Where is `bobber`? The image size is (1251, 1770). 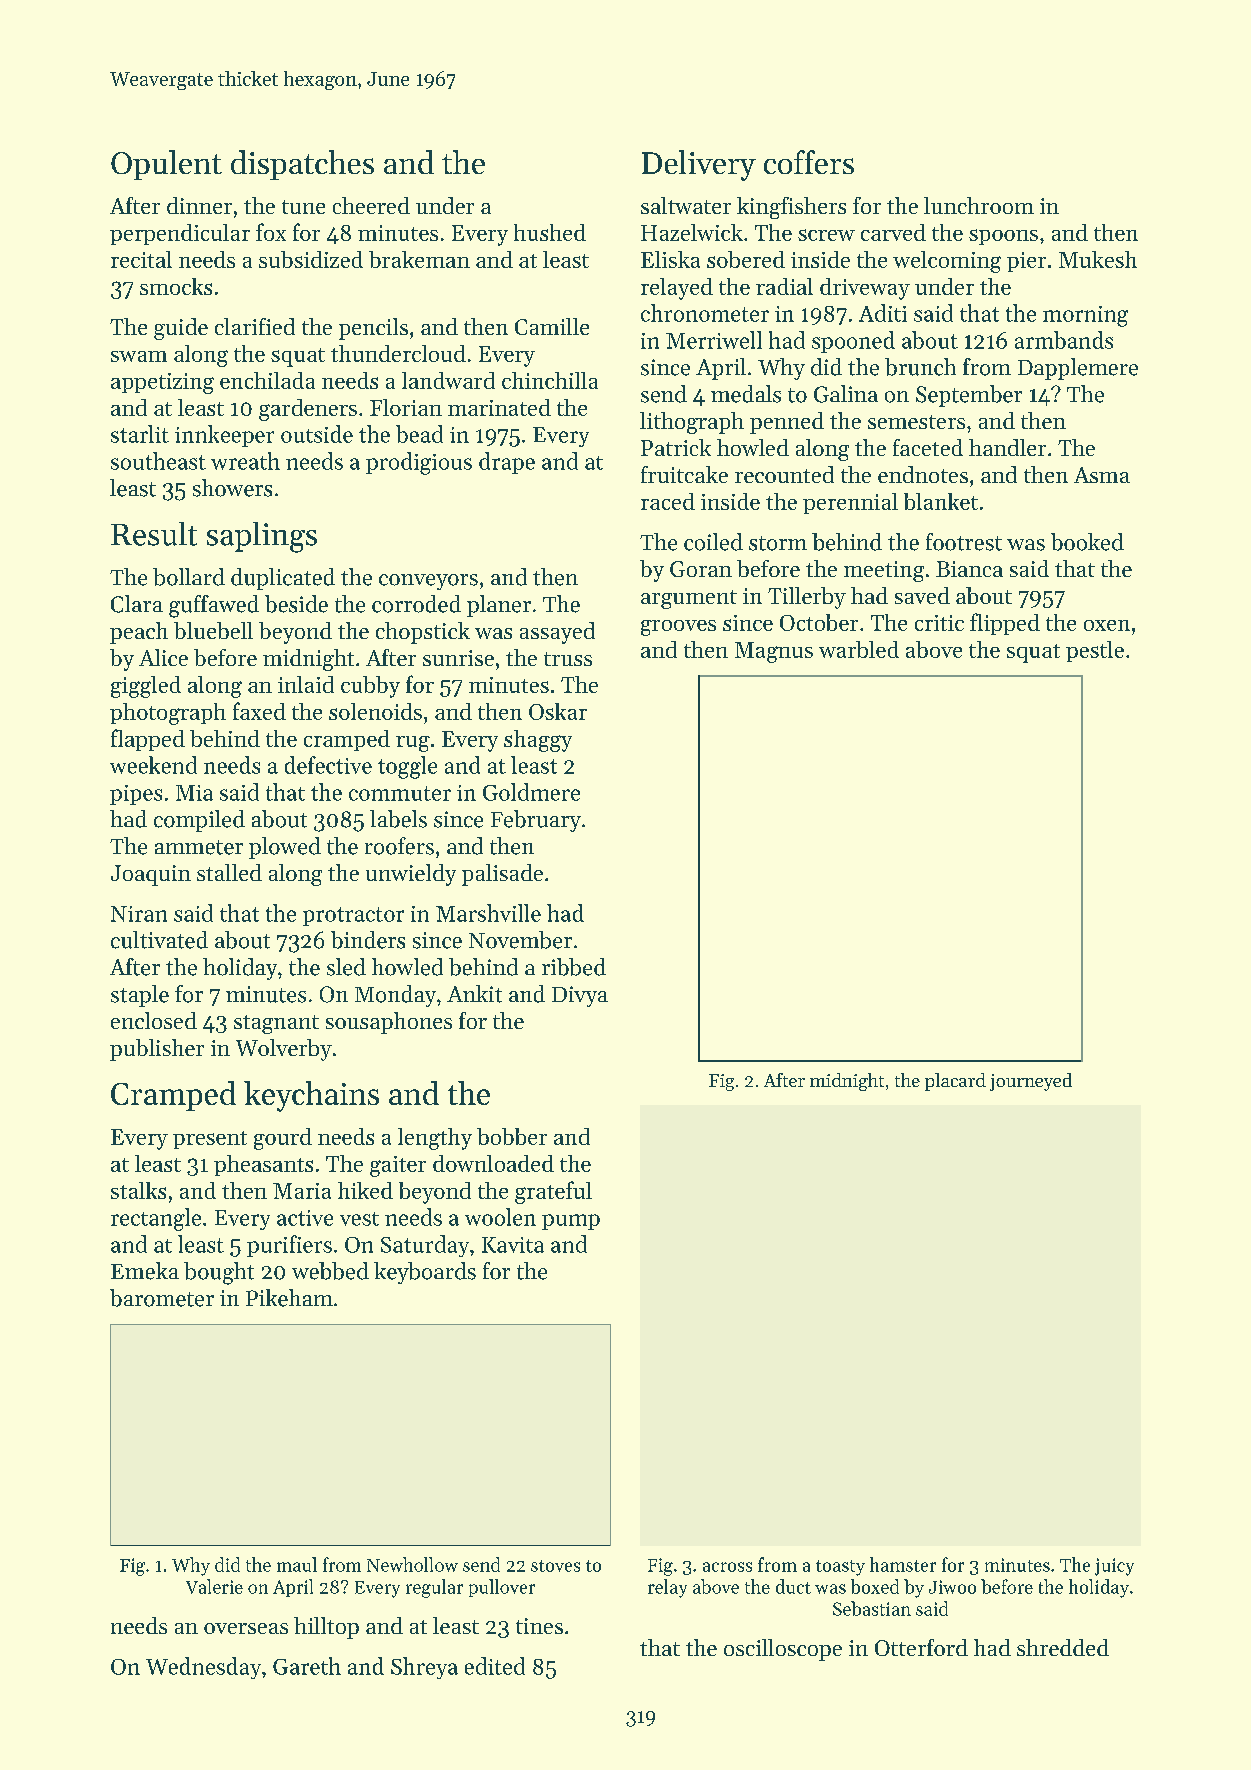
bobber is located at coordinates (512, 1136).
